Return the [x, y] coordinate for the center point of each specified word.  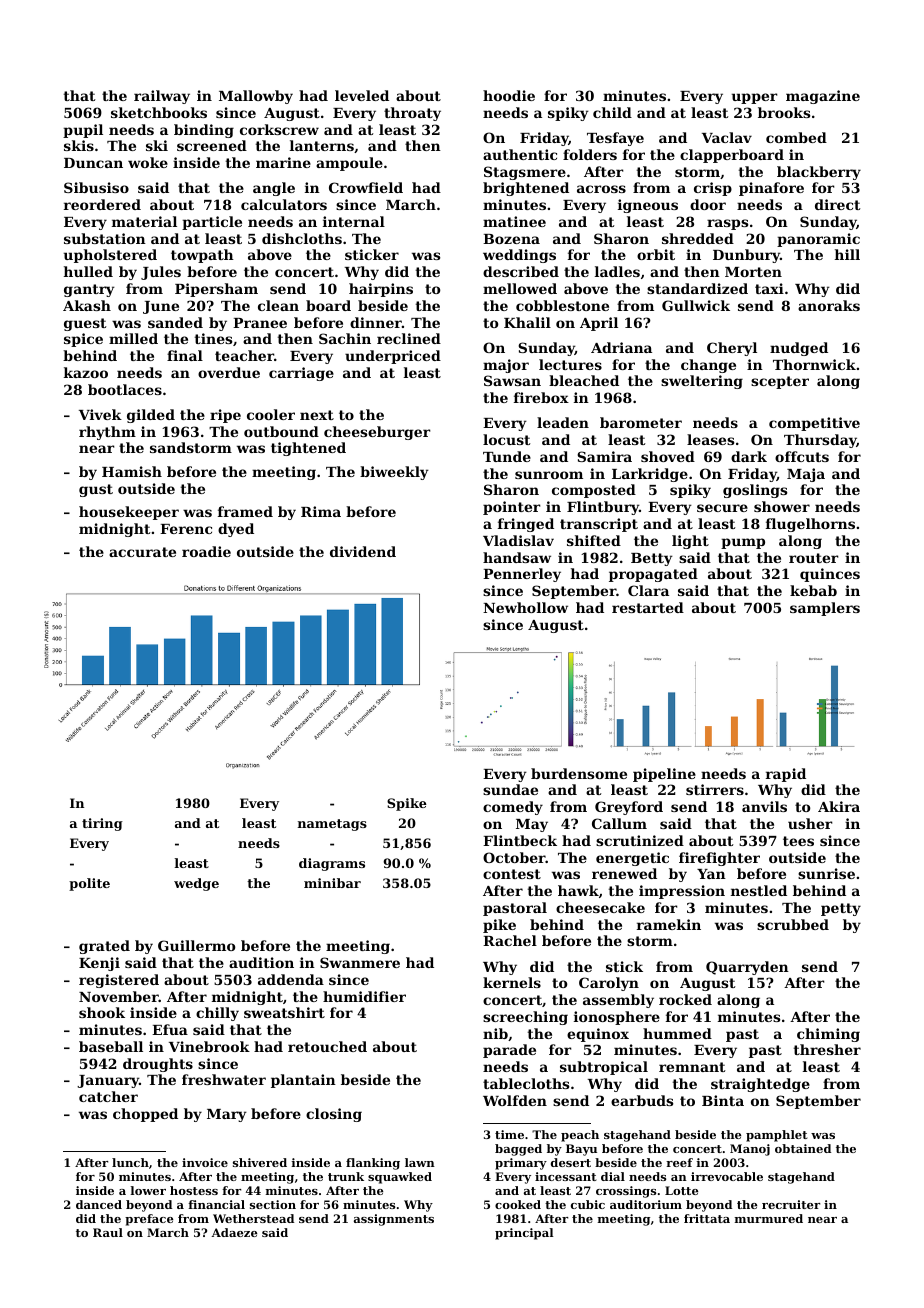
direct [837, 204]
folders [590, 154]
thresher [827, 1049]
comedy [513, 808]
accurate [142, 552]
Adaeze [234, 1232]
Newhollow [525, 607]
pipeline [664, 775]
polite [89, 884]
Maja [806, 475]
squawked [400, 1178]
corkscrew [279, 129]
